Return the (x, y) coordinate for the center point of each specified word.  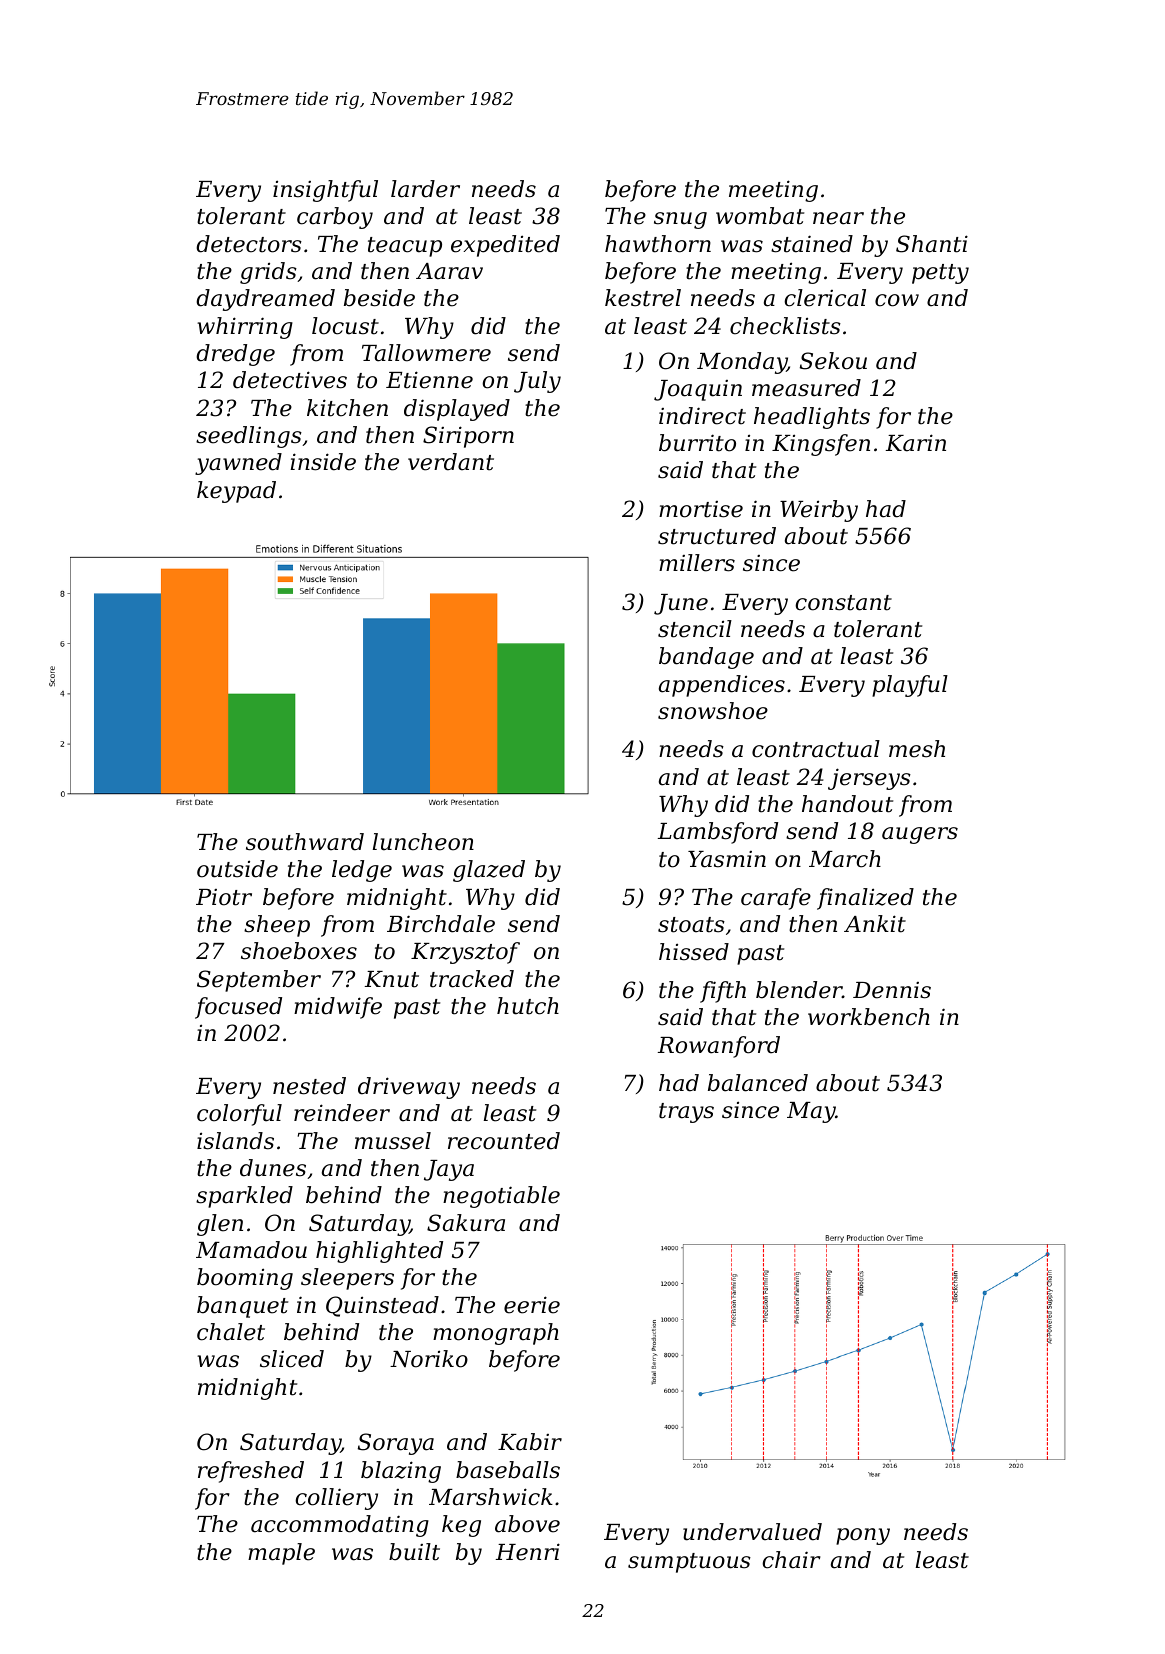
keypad (236, 492)
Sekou (833, 361)
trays (686, 1113)
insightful (325, 191)
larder (425, 189)
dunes (273, 1168)
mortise (701, 509)
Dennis (892, 990)
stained (812, 244)
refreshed (251, 1472)
